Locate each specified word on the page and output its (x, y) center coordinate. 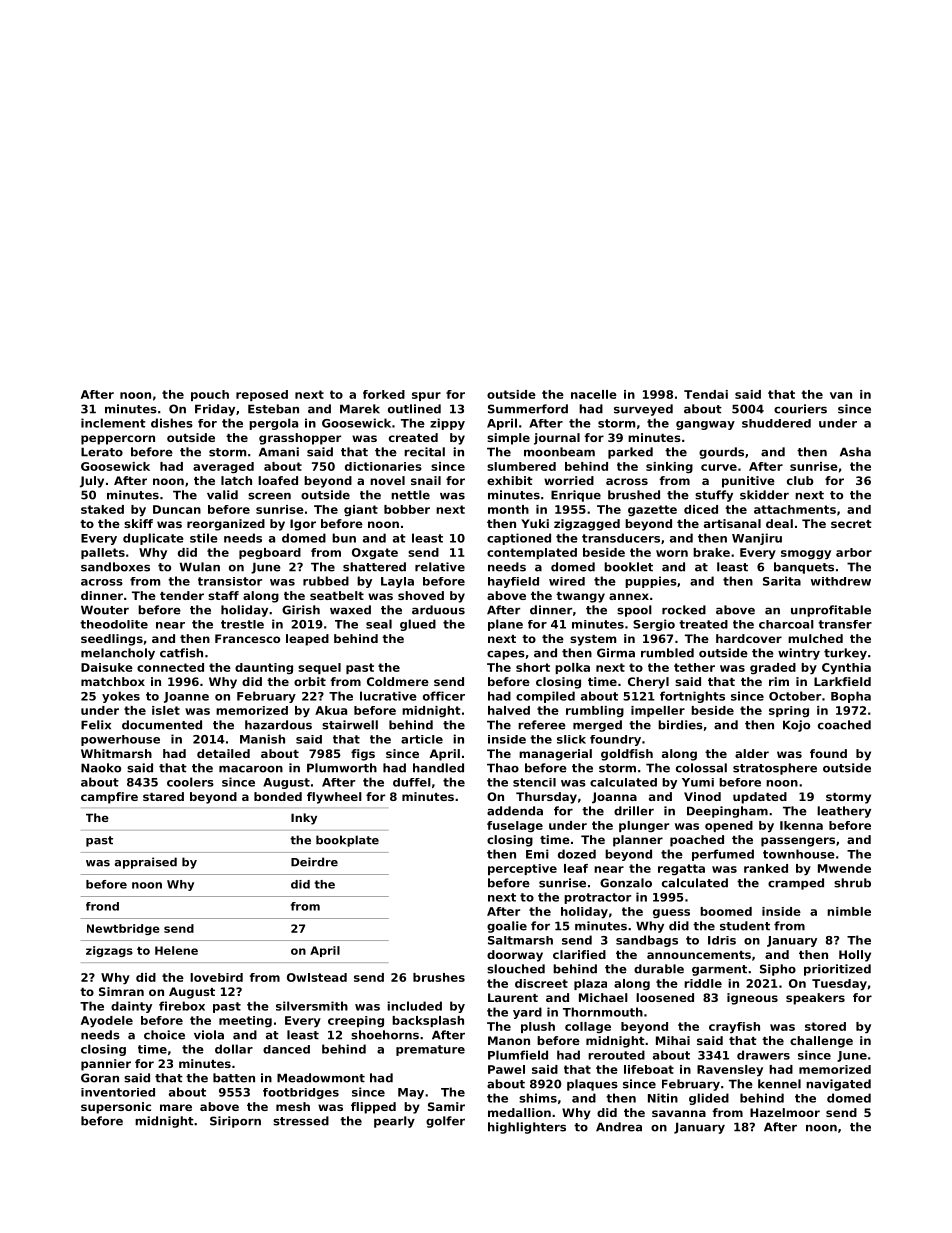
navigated (838, 1085)
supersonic (116, 1108)
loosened (665, 997)
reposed (262, 395)
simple (508, 439)
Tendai (706, 394)
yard (527, 1013)
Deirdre (314, 862)
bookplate (347, 841)
